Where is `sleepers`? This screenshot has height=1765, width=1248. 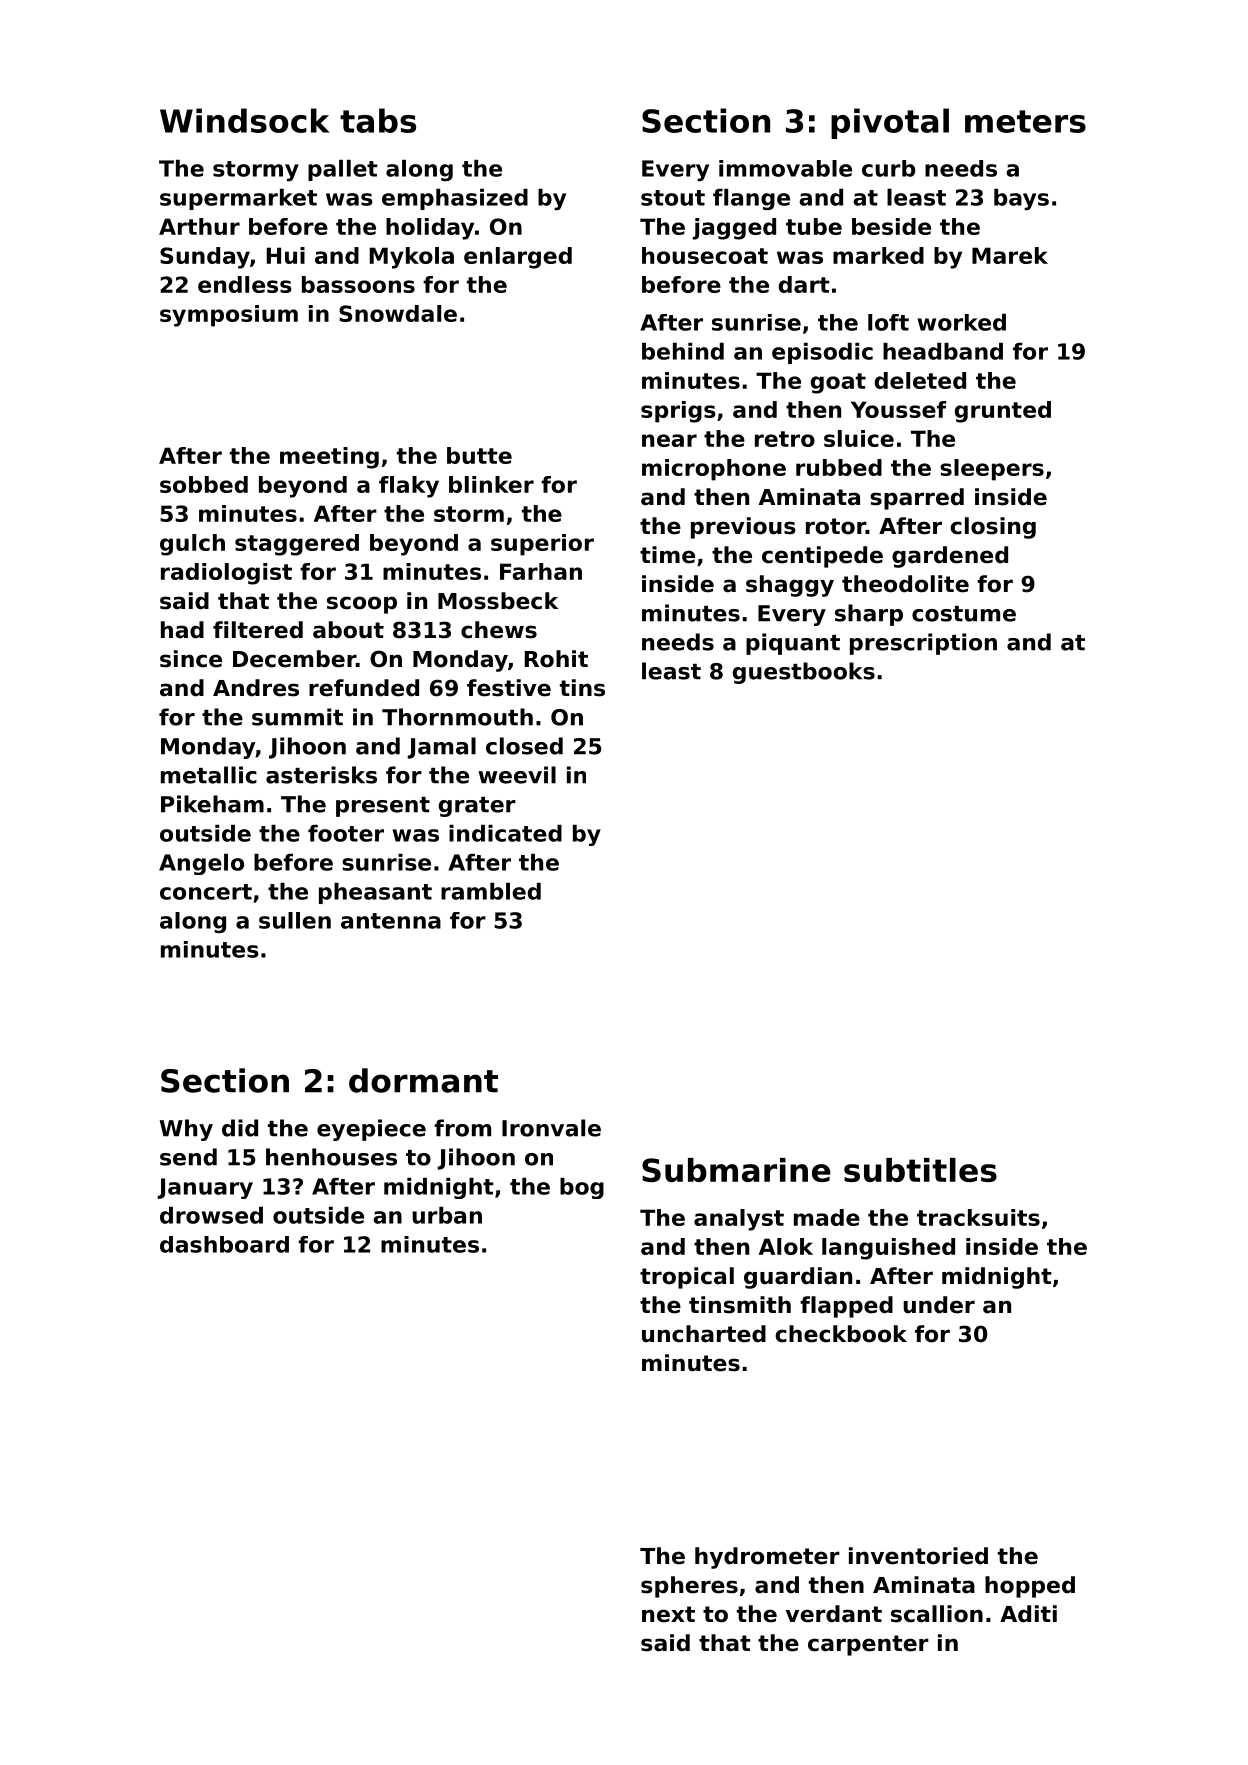
sleepers is located at coordinates (992, 470).
